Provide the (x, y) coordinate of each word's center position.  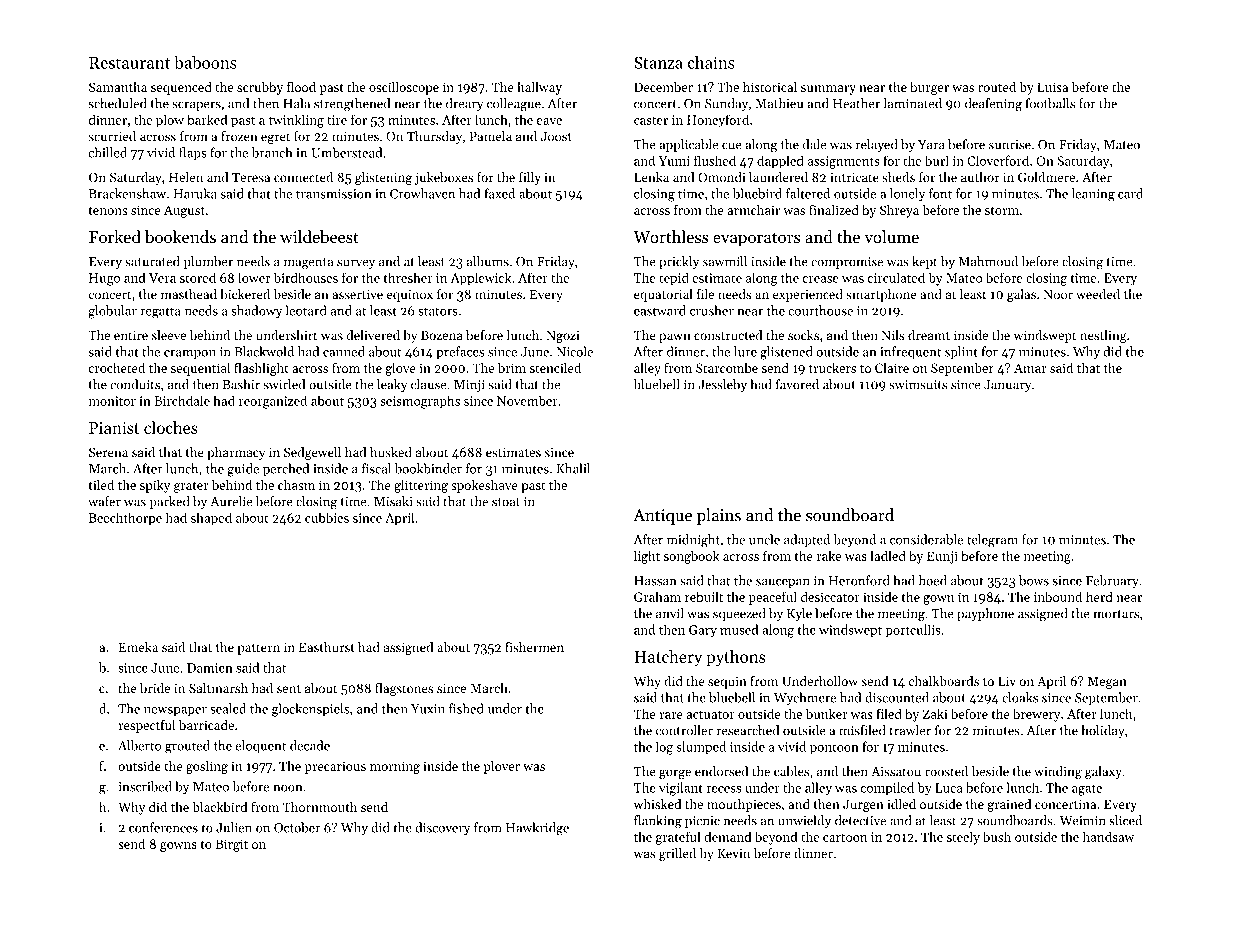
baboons (205, 62)
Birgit (232, 845)
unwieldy (804, 821)
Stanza (658, 62)
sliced (1125, 820)
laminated (912, 103)
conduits (135, 384)
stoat (506, 502)
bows (1034, 580)
